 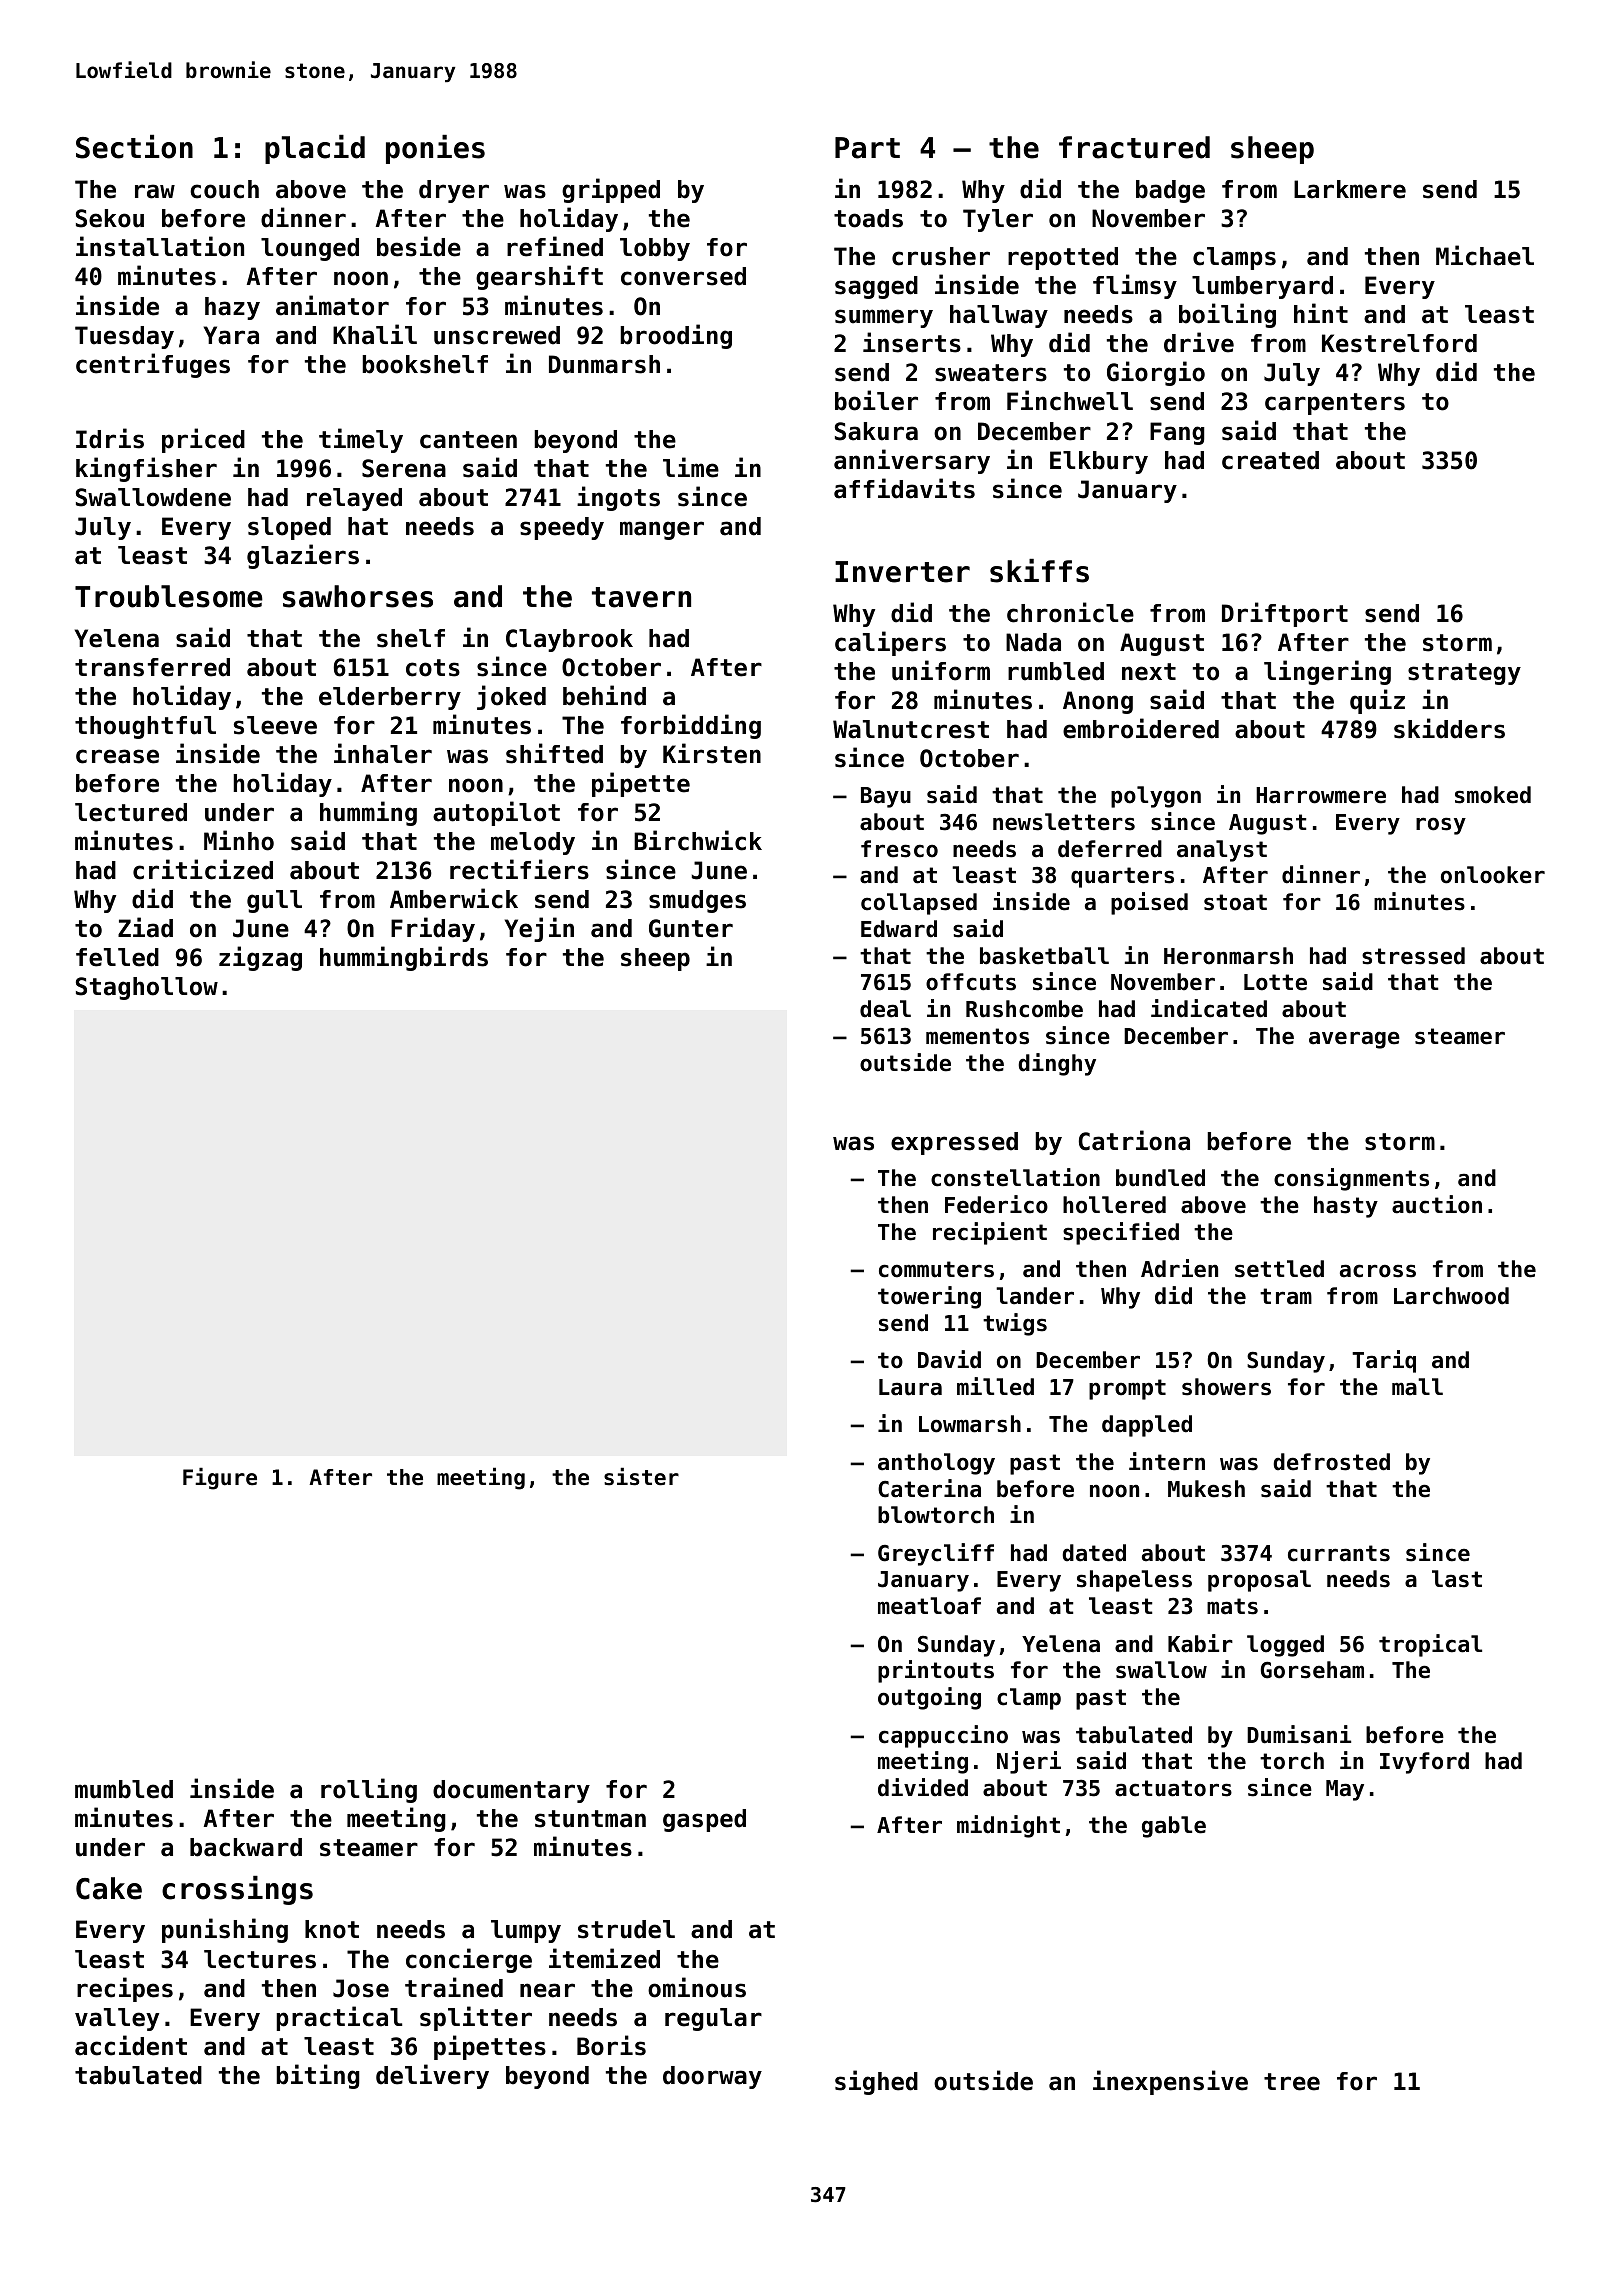 What do you see at coordinates (318, 2076) in the image?
I see `biting` at bounding box center [318, 2076].
